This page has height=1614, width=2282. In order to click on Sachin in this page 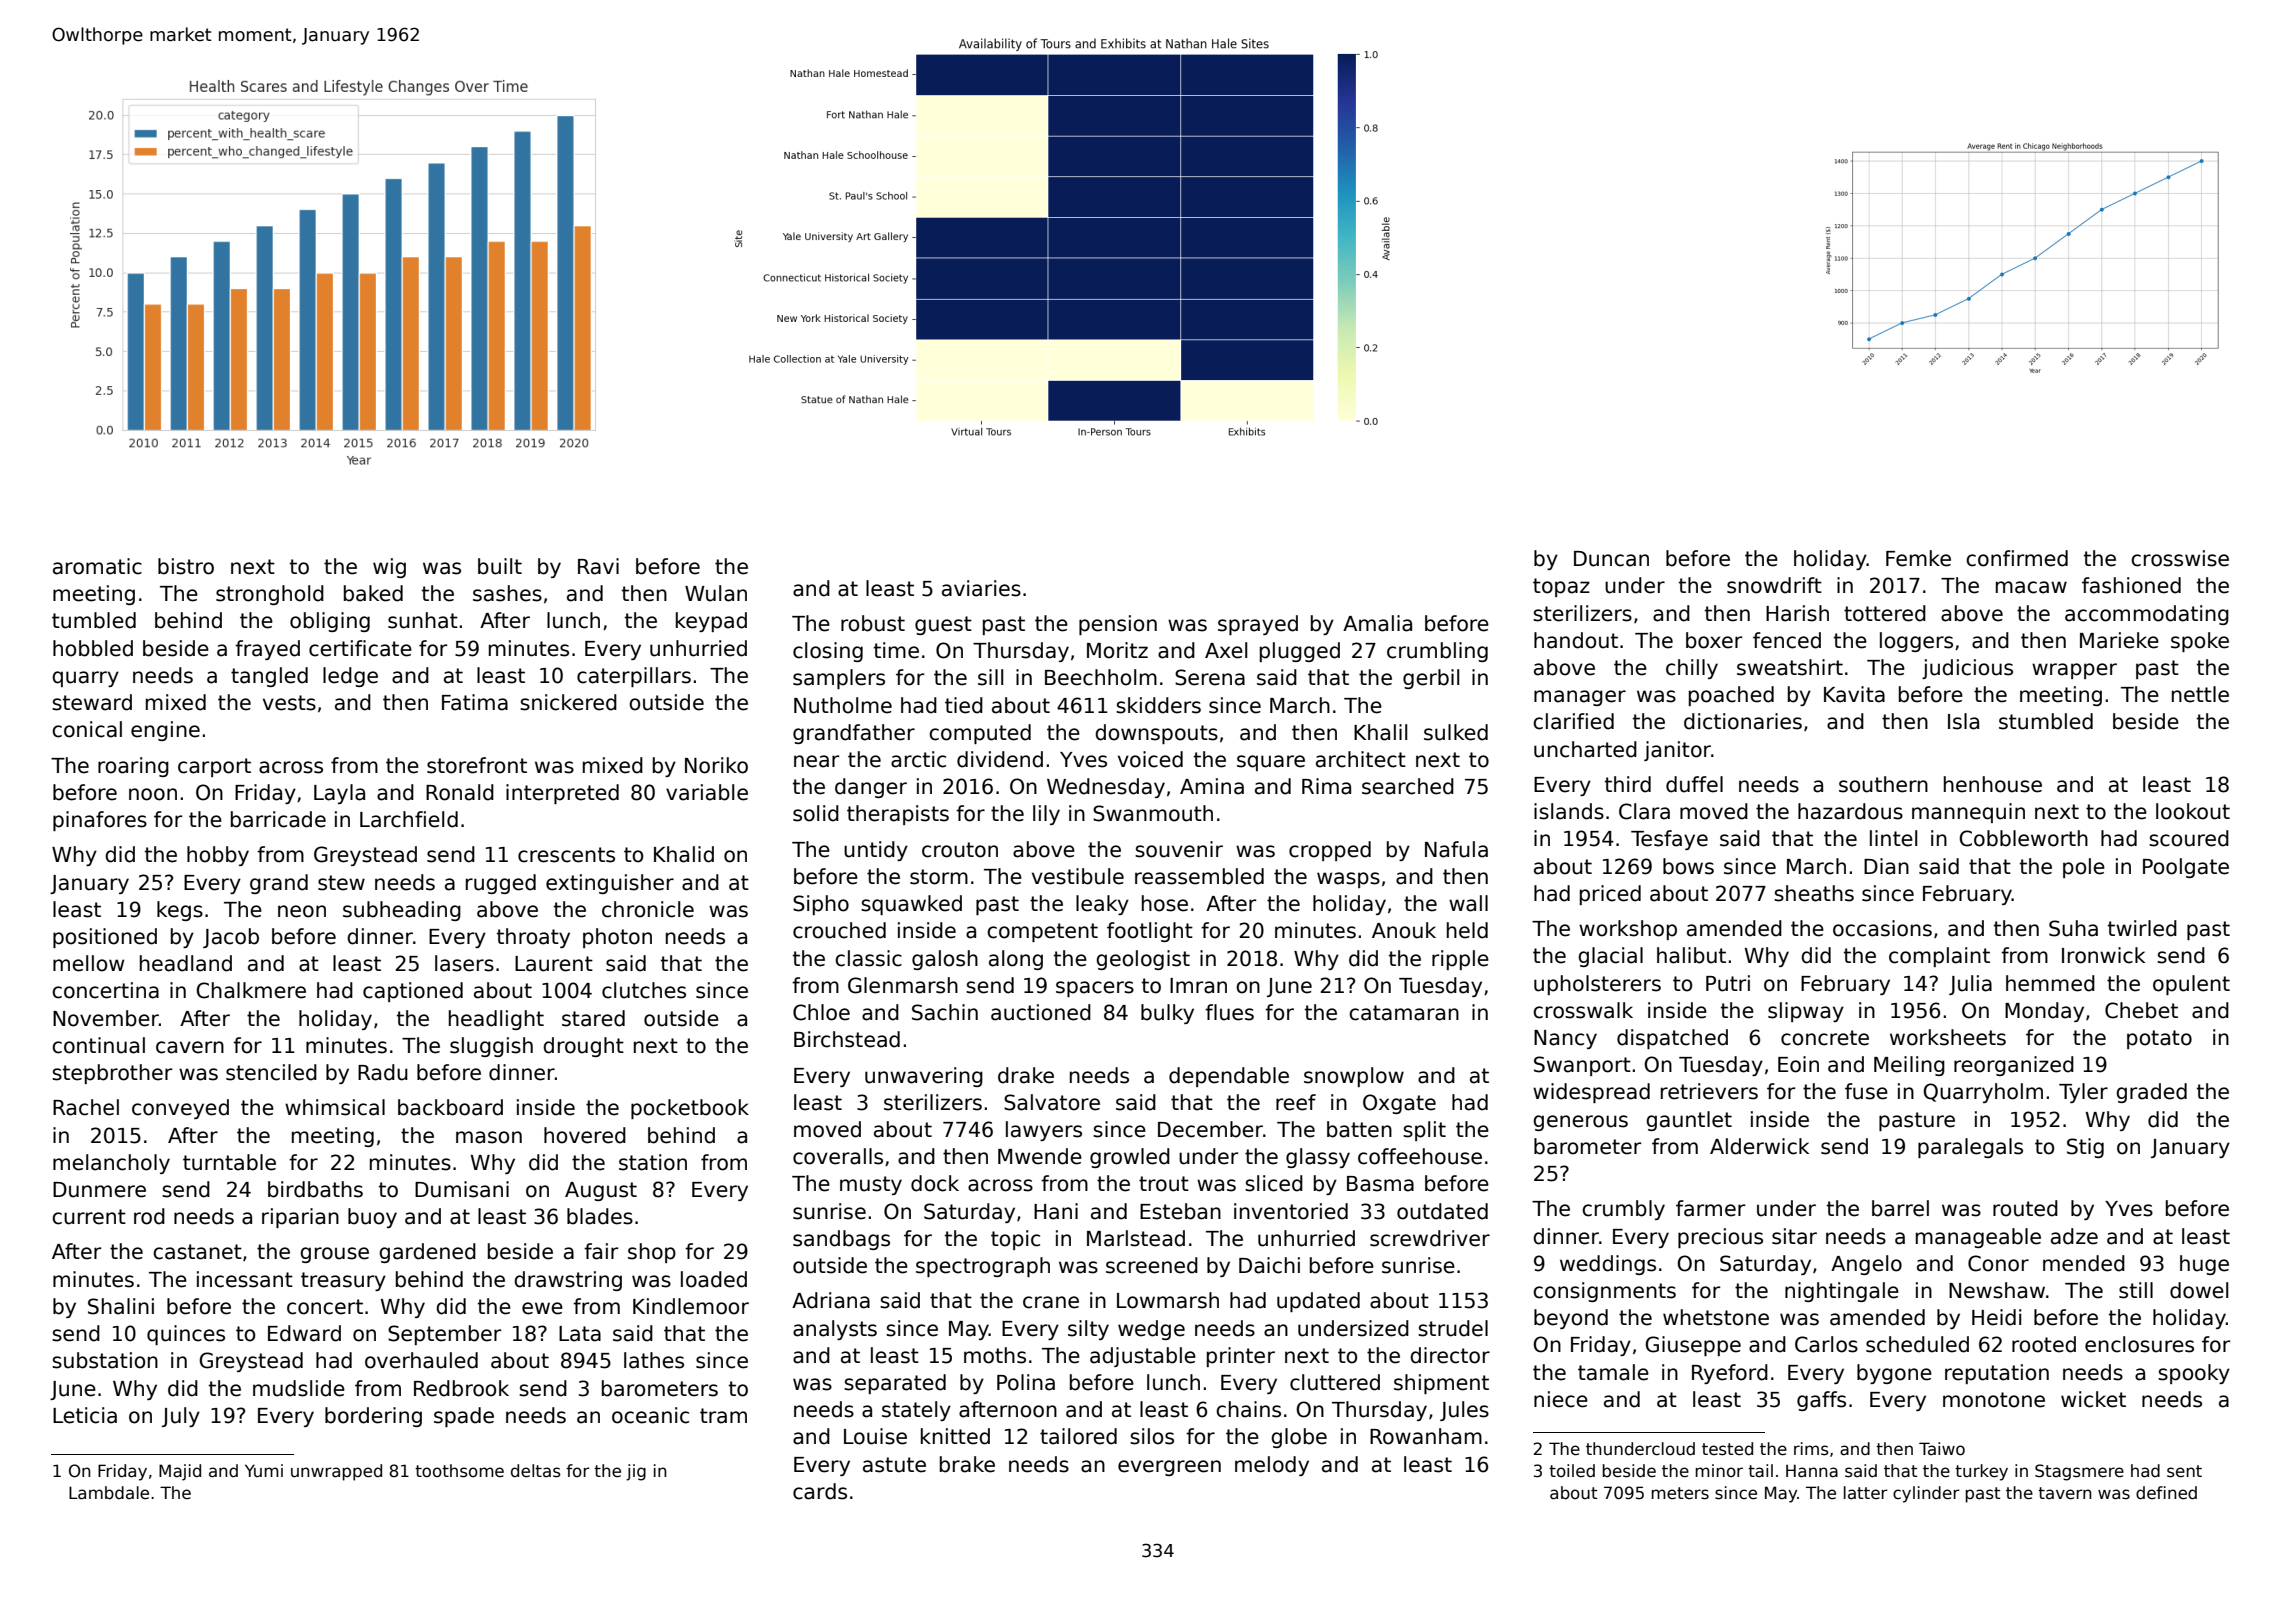, I will do `click(945, 1012)`.
